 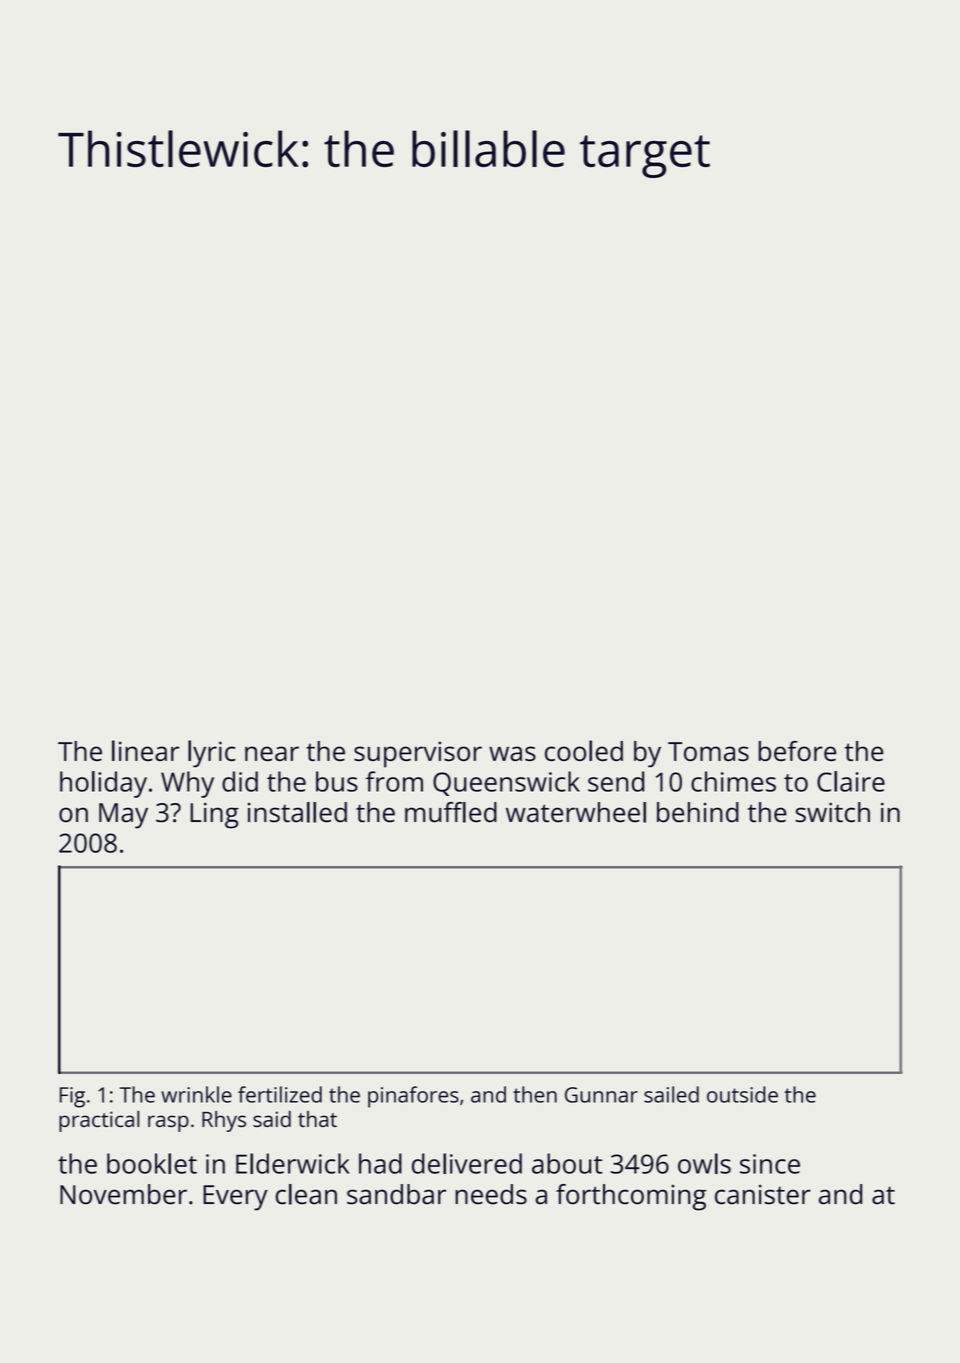 I want to click on before, so click(x=797, y=751).
